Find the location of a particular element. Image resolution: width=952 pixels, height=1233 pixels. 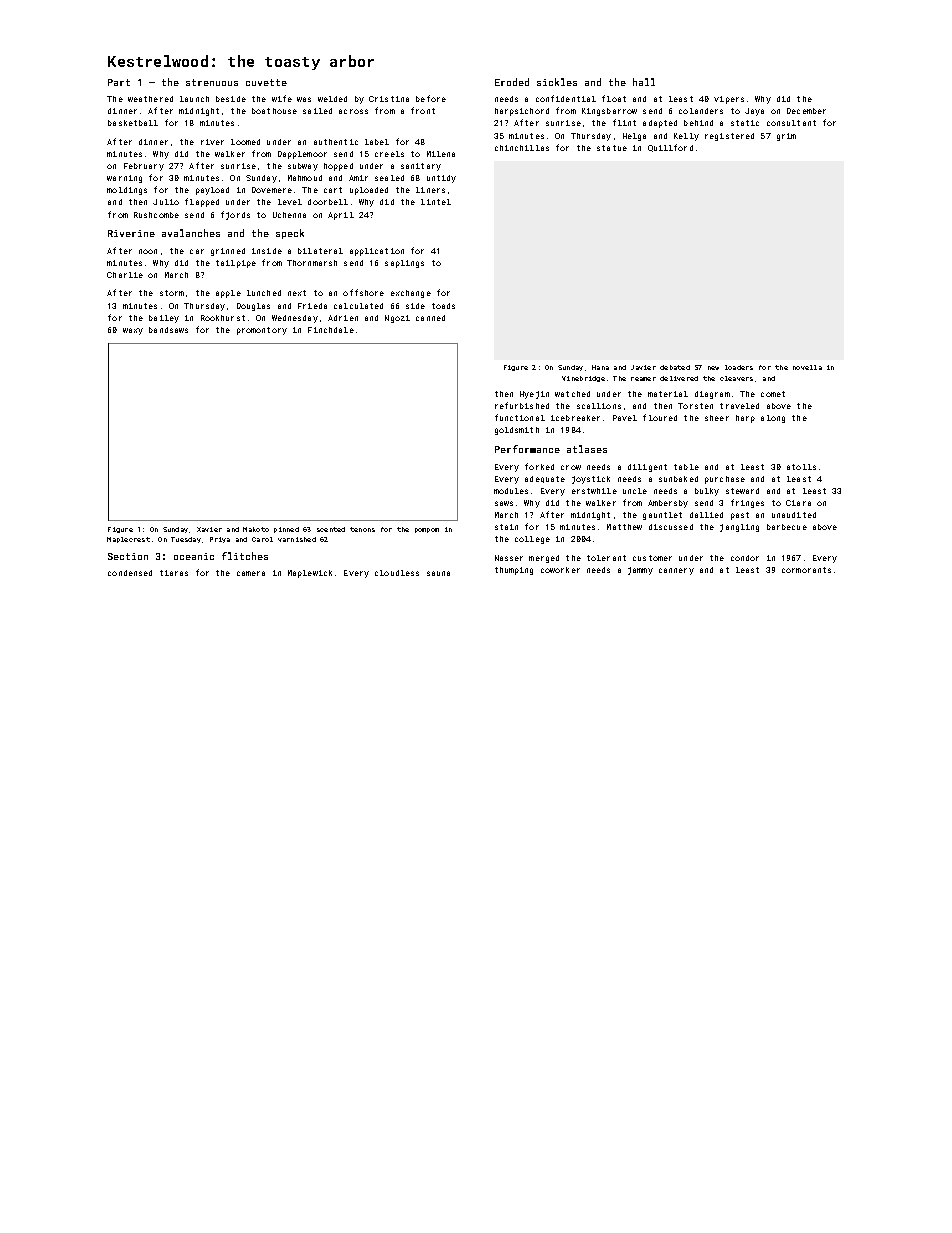

tailpipe is located at coordinates (236, 264).
